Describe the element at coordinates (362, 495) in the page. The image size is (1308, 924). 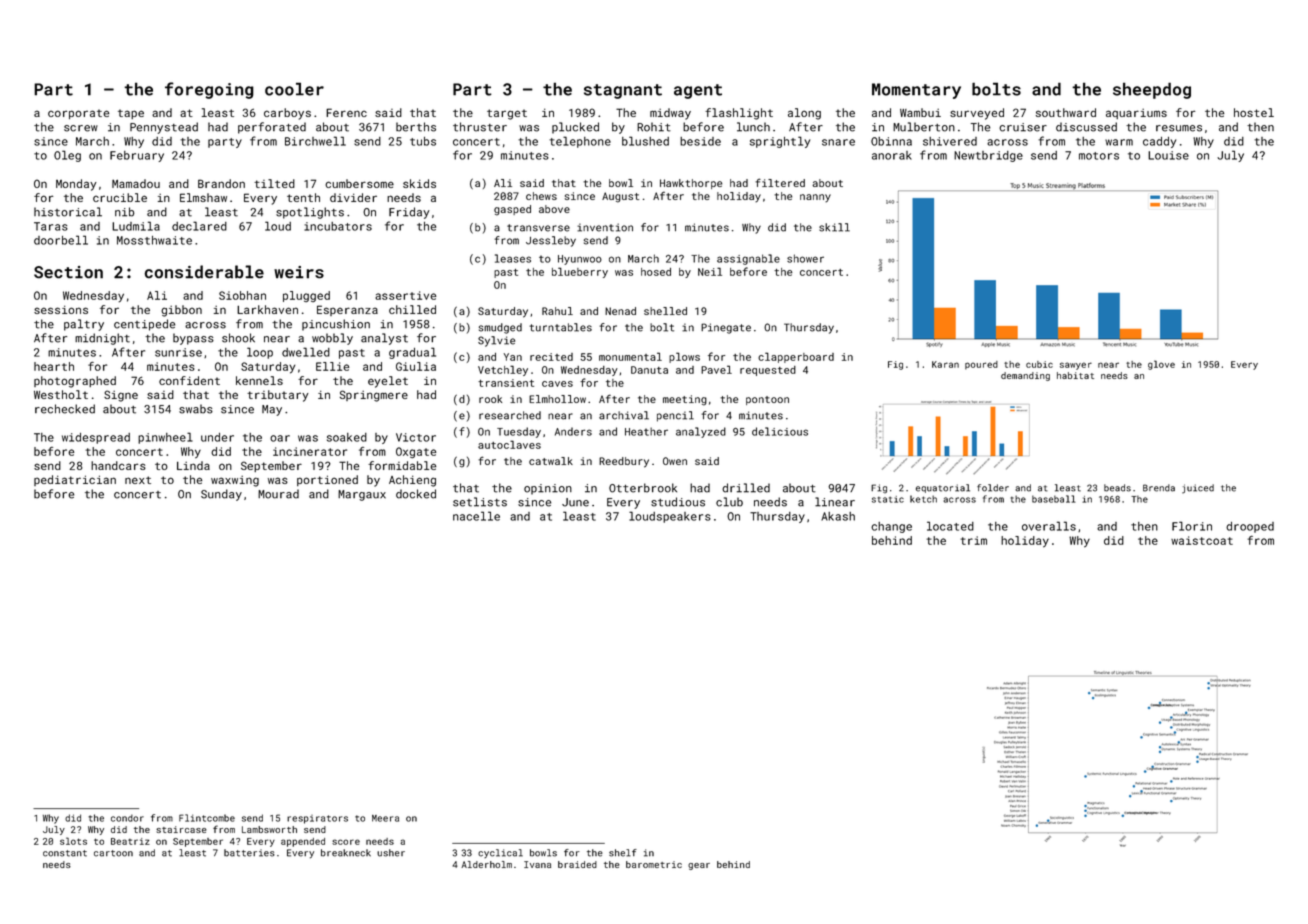
I see `Margaux` at that location.
